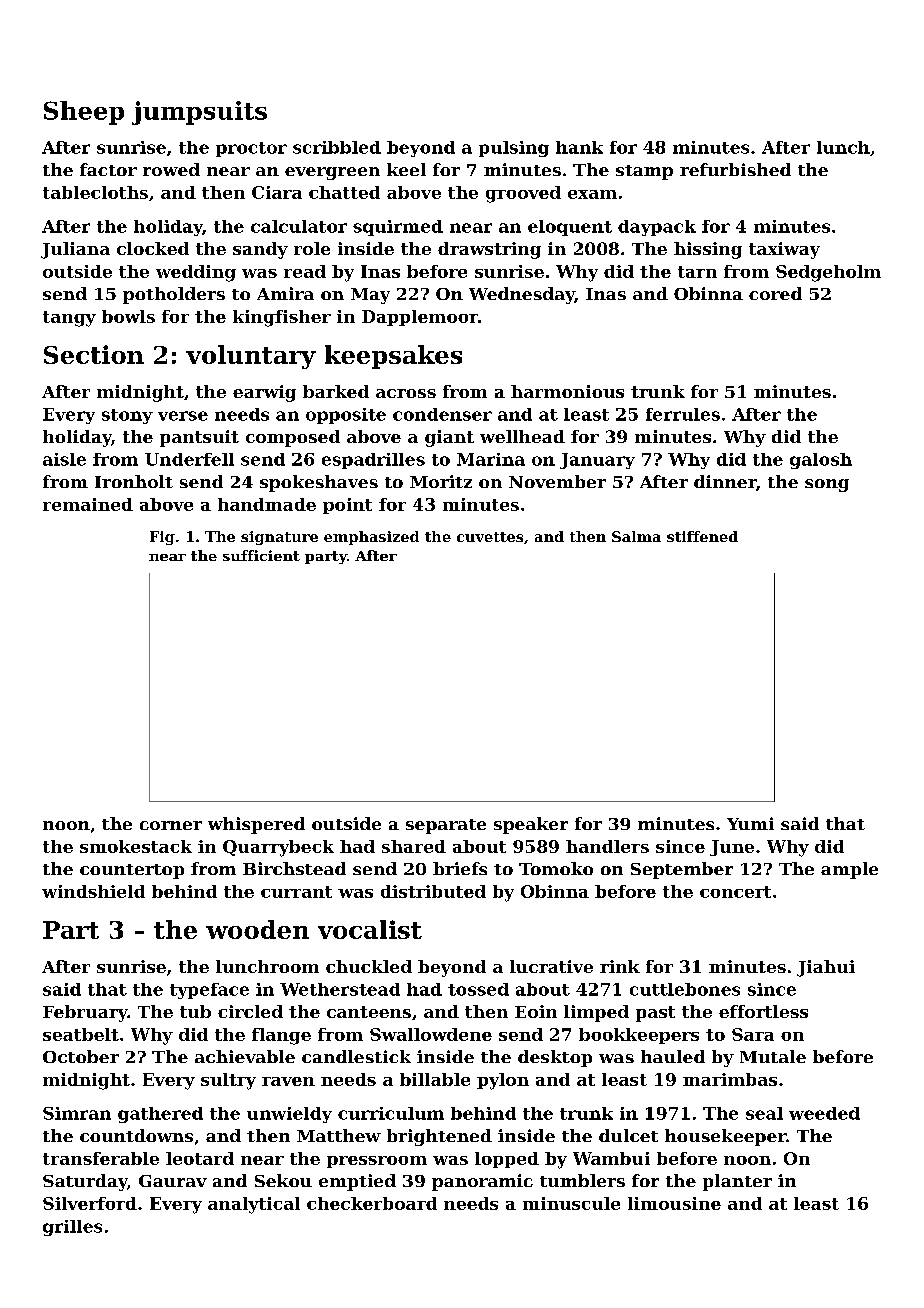 This screenshot has width=924, height=1308. I want to click on Yumi, so click(750, 823).
